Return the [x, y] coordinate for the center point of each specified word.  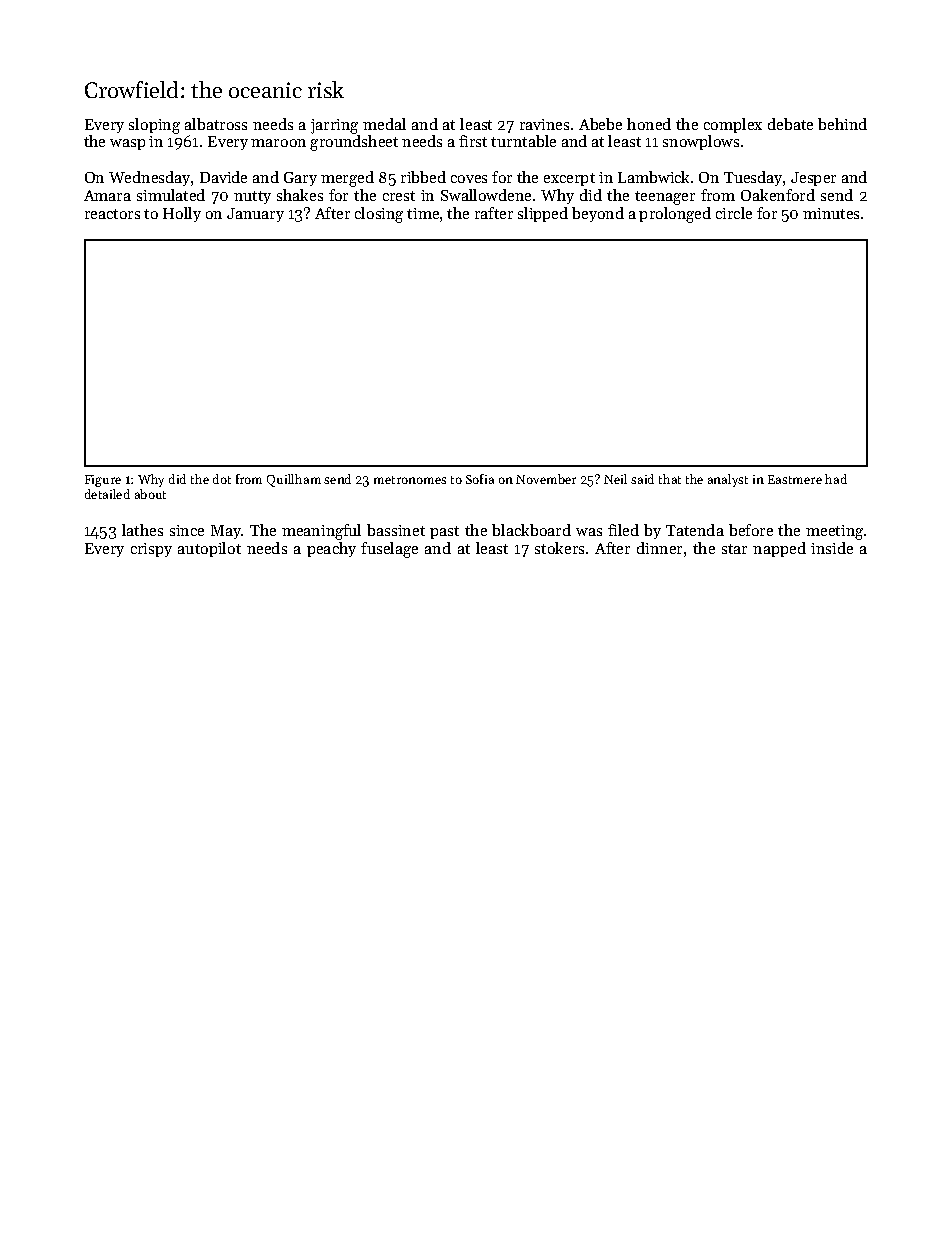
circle [734, 213]
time [423, 213]
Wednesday [149, 178]
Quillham [294, 480]
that [670, 479]
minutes [831, 213]
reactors [112, 214]
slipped [543, 214]
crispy [151, 550]
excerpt [569, 179]
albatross [216, 124]
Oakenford [778, 195]
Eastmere [795, 479]
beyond [598, 214]
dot [222, 479]
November [546, 479]
